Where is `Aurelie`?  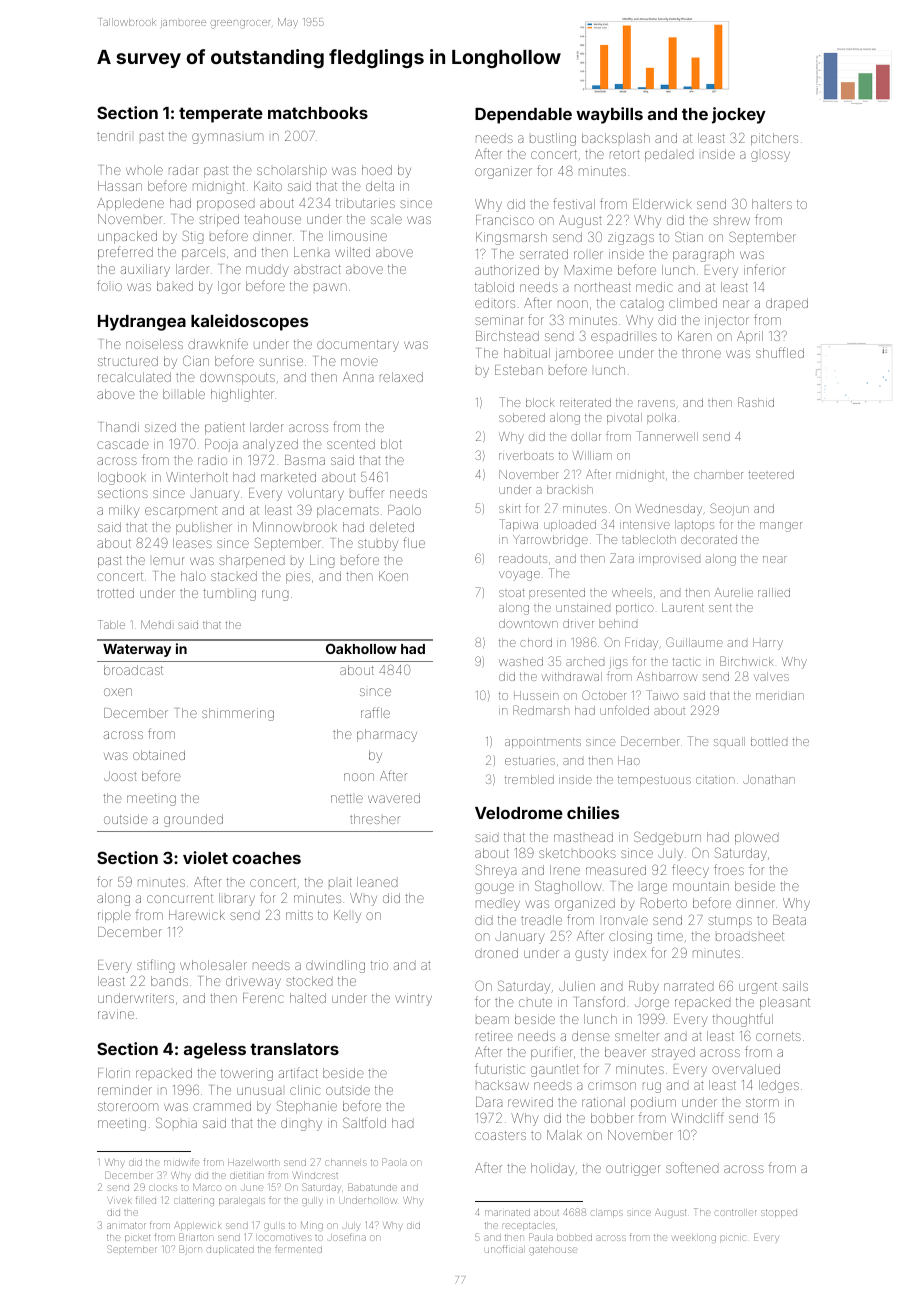
Aurelie is located at coordinates (733, 592).
